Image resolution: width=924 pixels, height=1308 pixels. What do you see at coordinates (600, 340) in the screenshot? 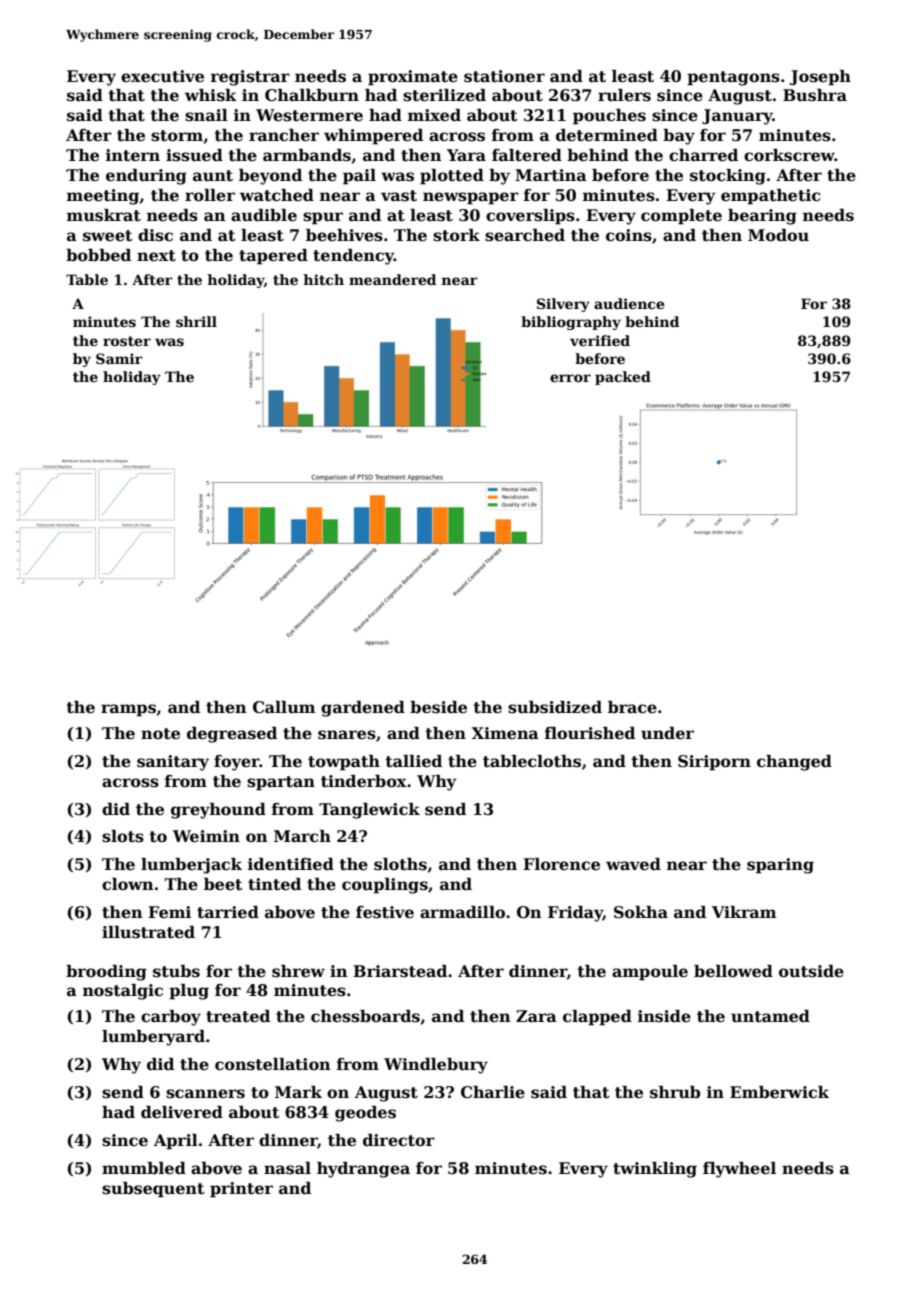
I see `verified` at bounding box center [600, 340].
